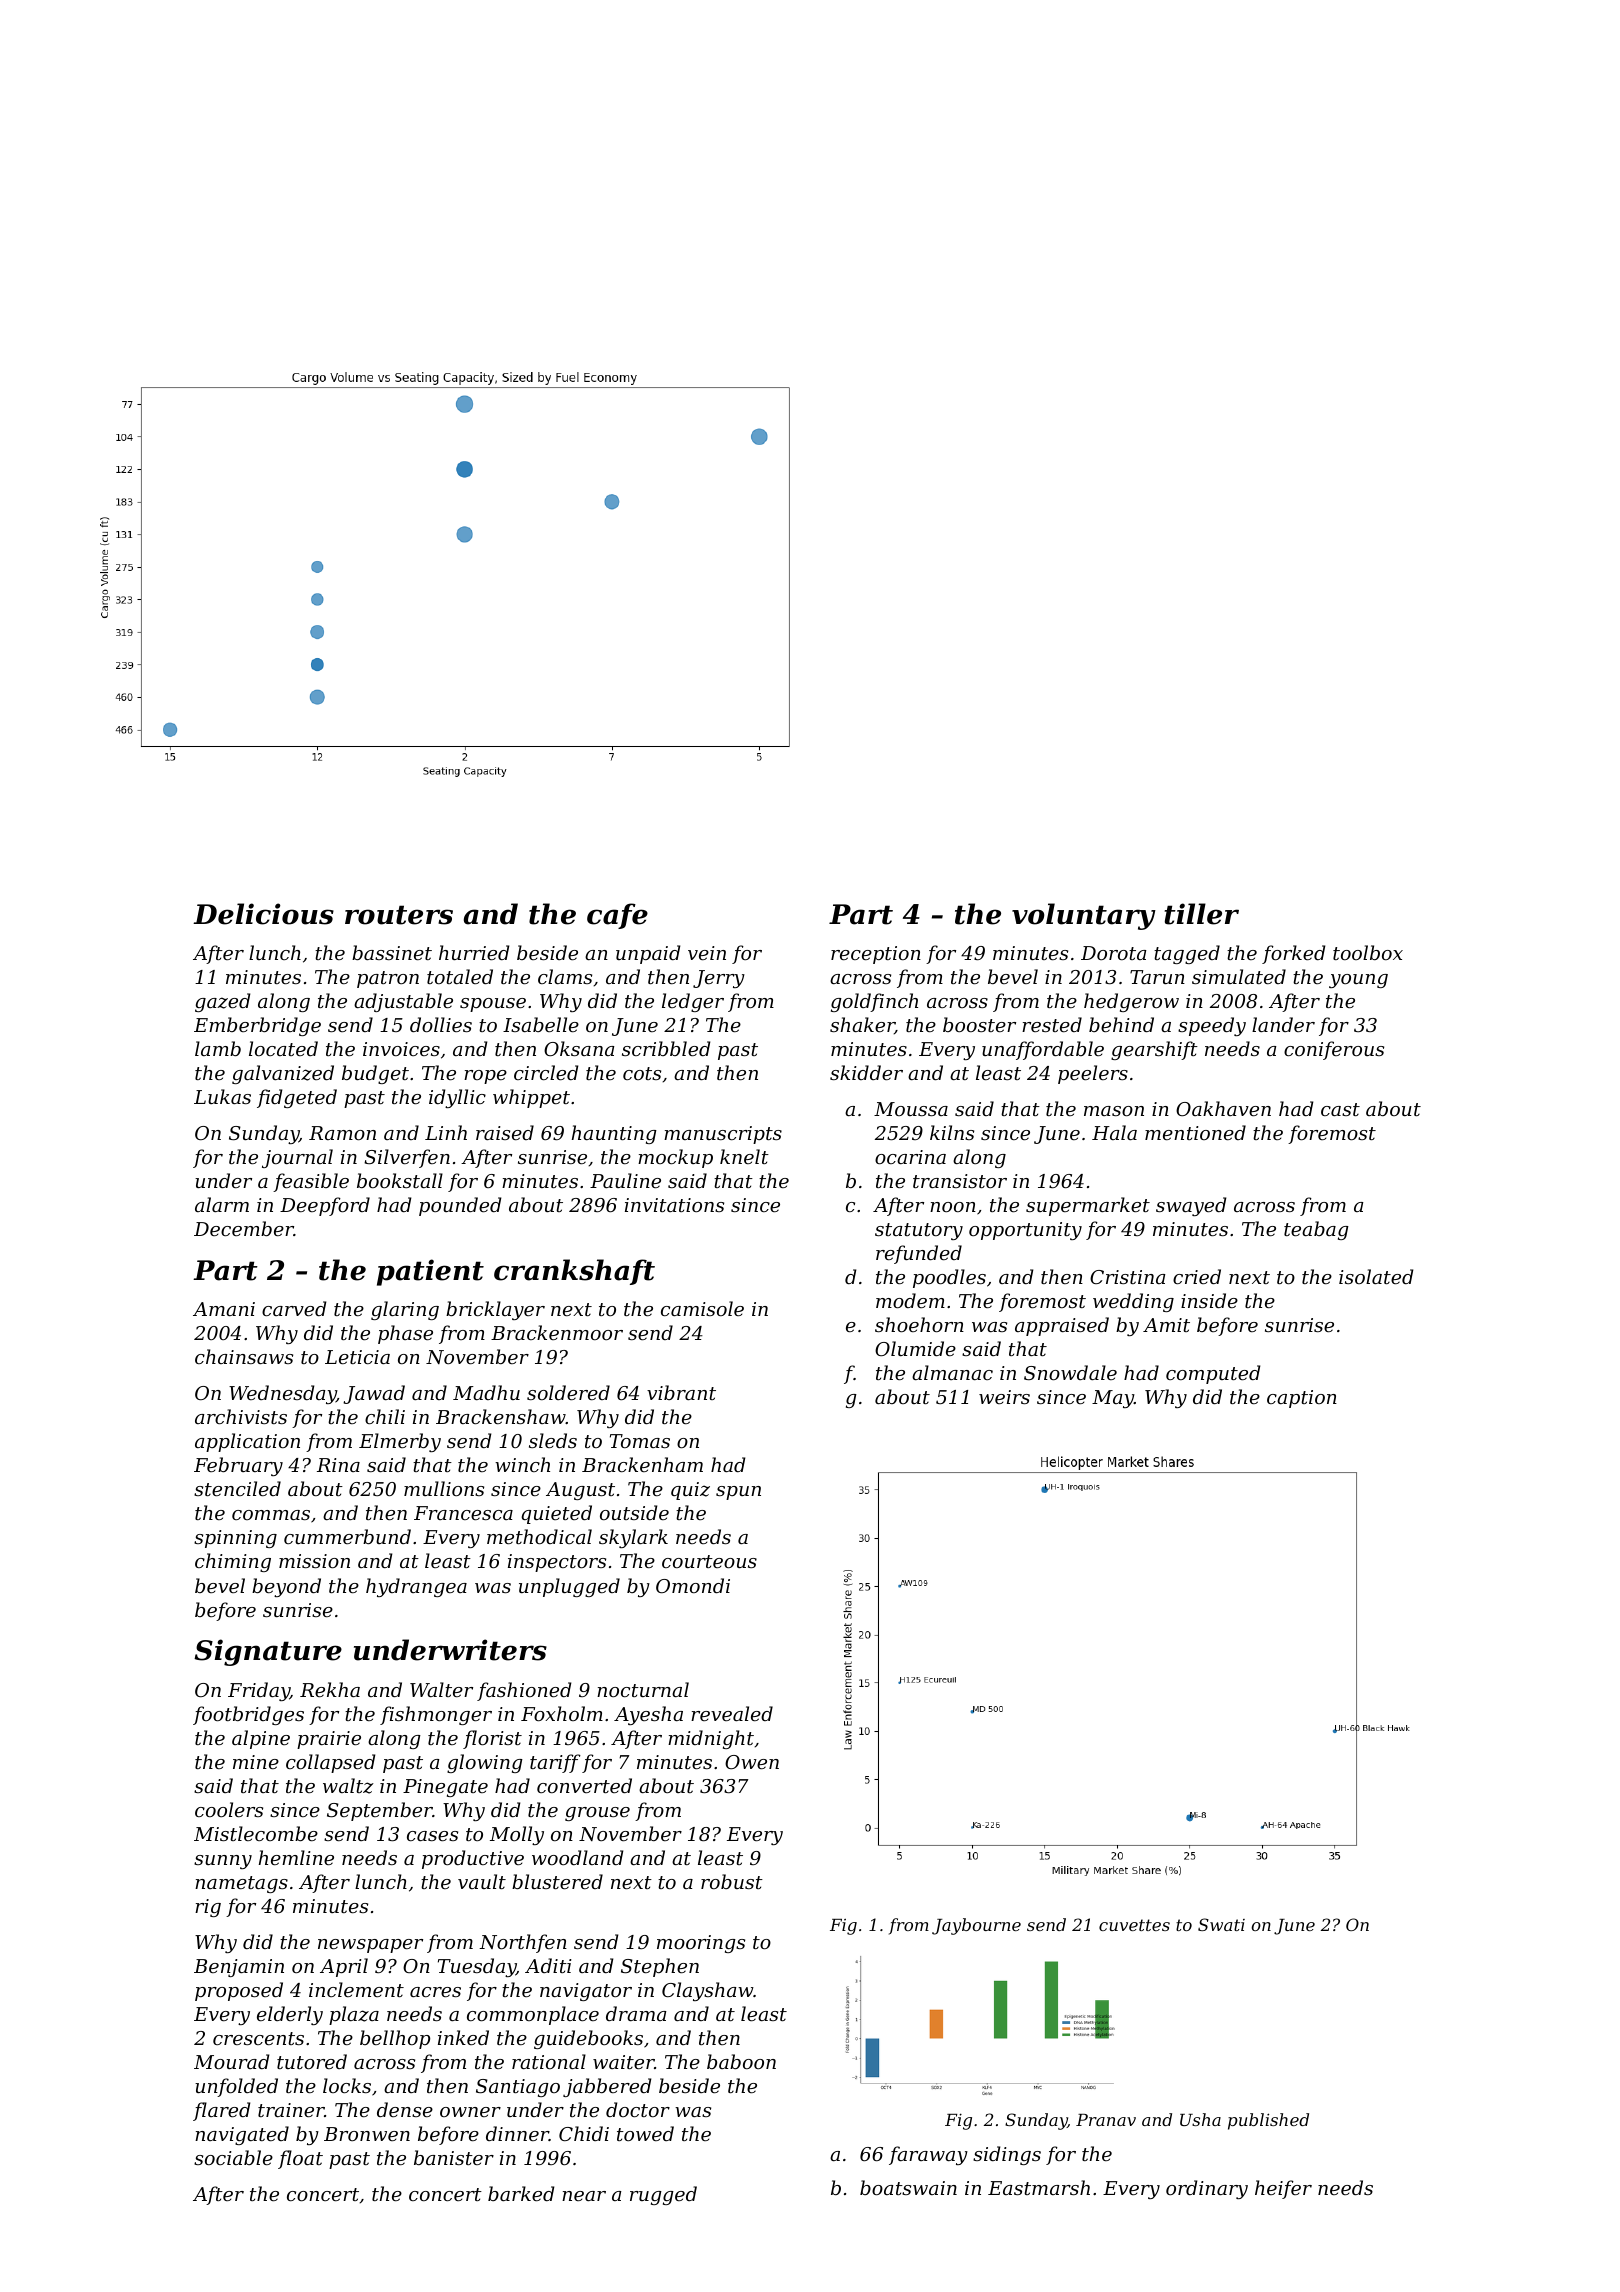  I want to click on almanac, so click(952, 1372).
